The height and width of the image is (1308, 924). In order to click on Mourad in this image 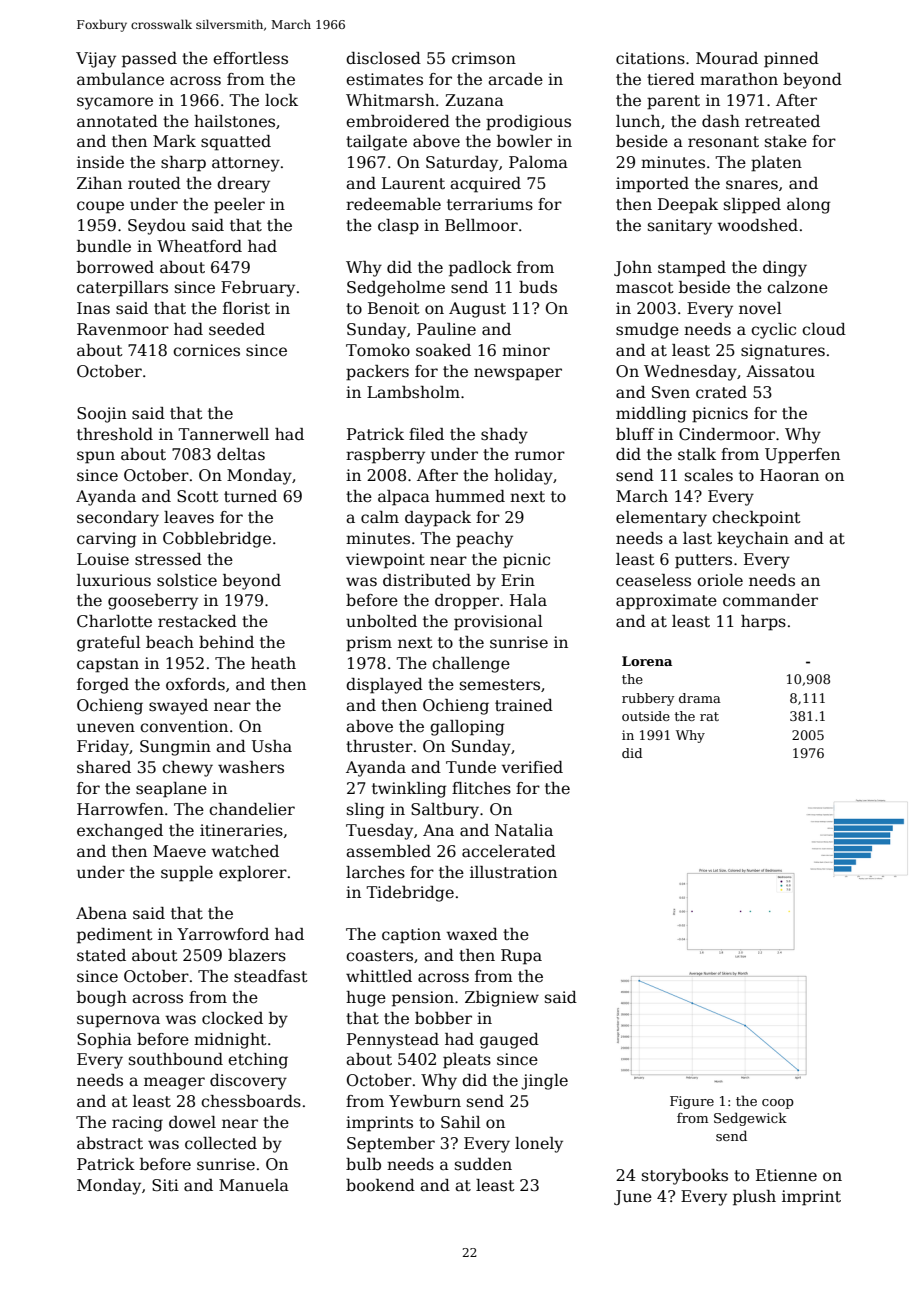, I will do `click(727, 58)`.
